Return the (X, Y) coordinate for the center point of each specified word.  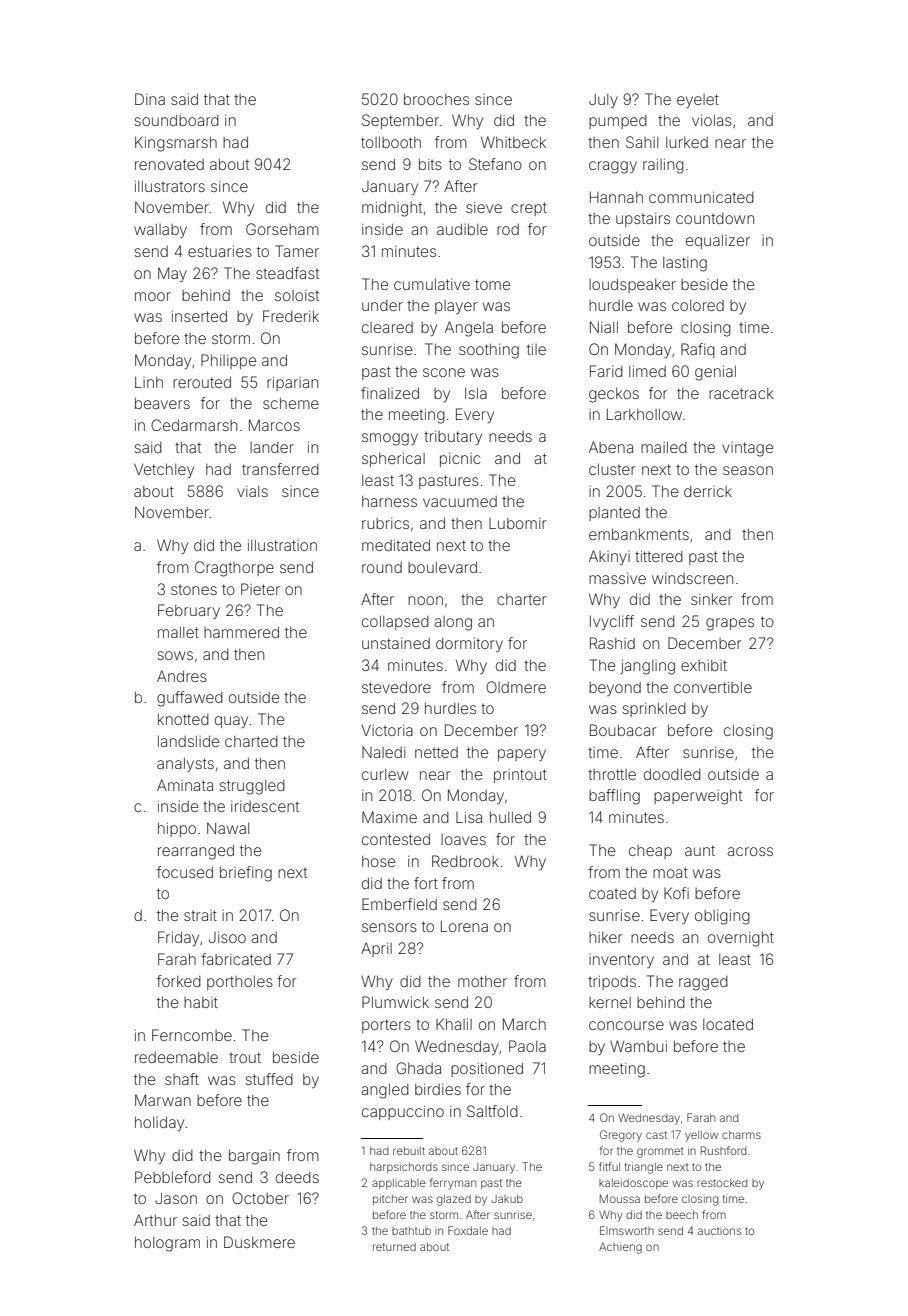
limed (647, 371)
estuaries (220, 251)
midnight (392, 209)
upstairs (643, 220)
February (189, 611)
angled (385, 1091)
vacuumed (460, 501)
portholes (240, 983)
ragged (703, 983)
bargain (254, 1157)
